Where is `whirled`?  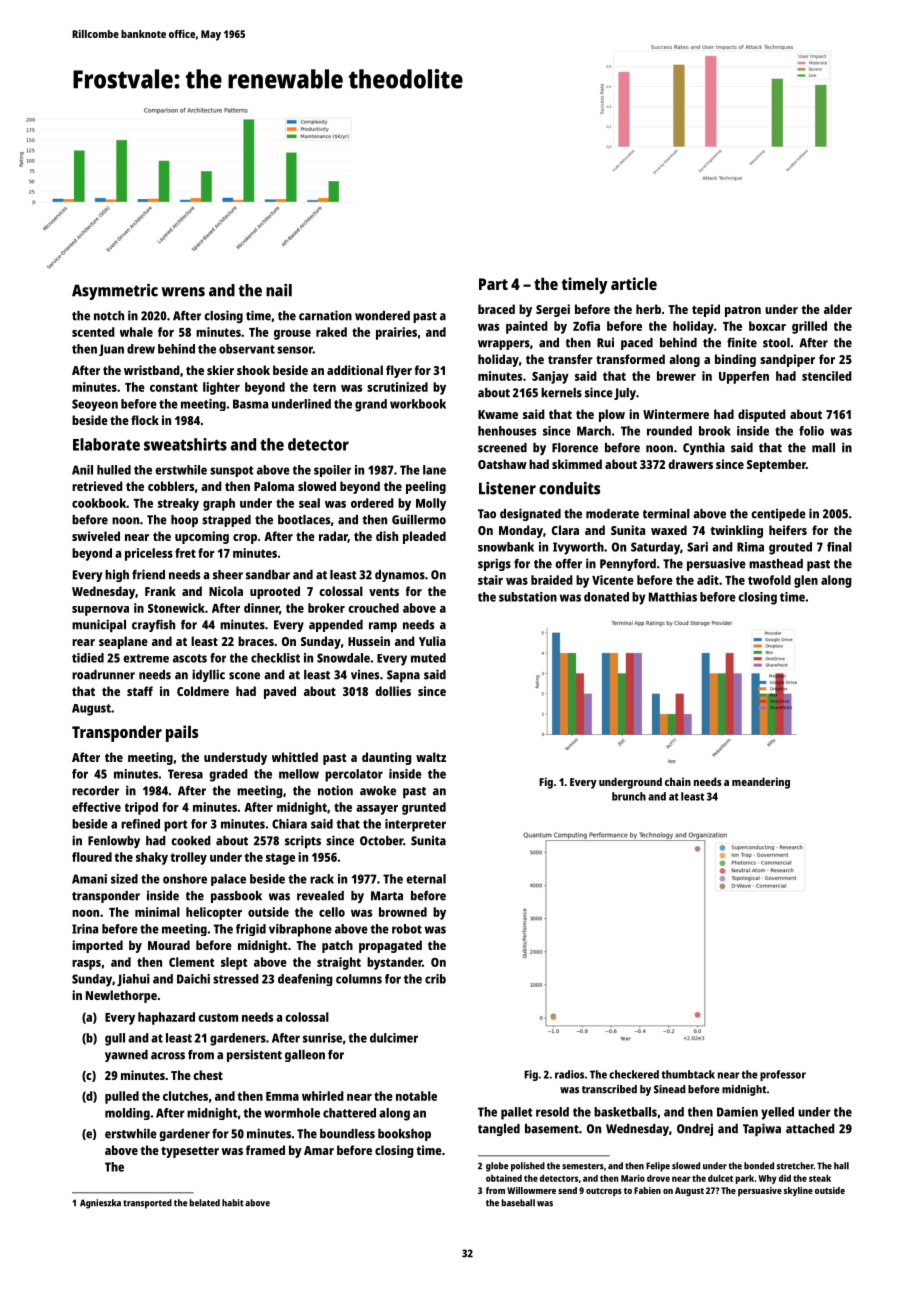
whirled is located at coordinates (323, 1096).
